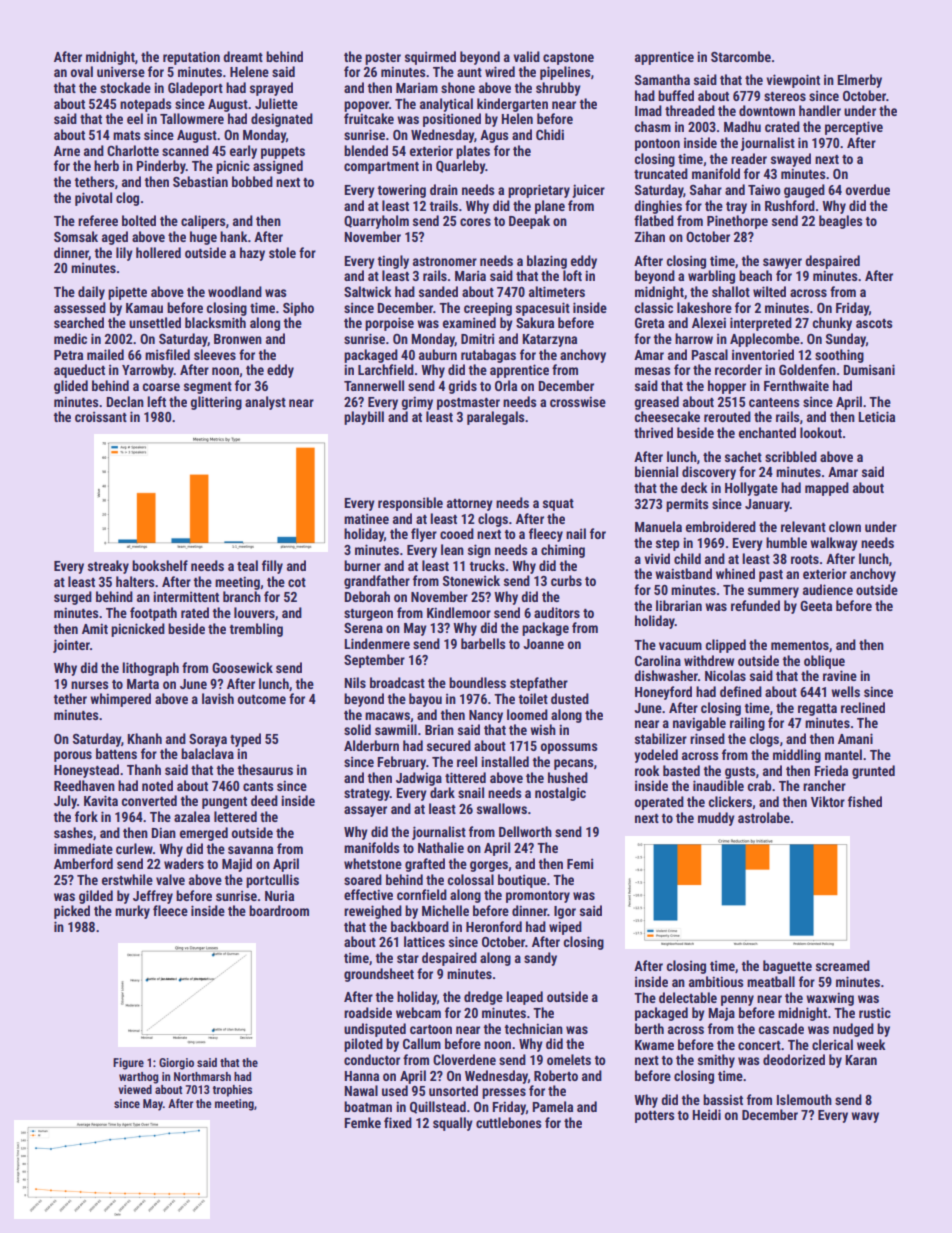 The image size is (952, 1233). I want to click on valid, so click(526, 56).
